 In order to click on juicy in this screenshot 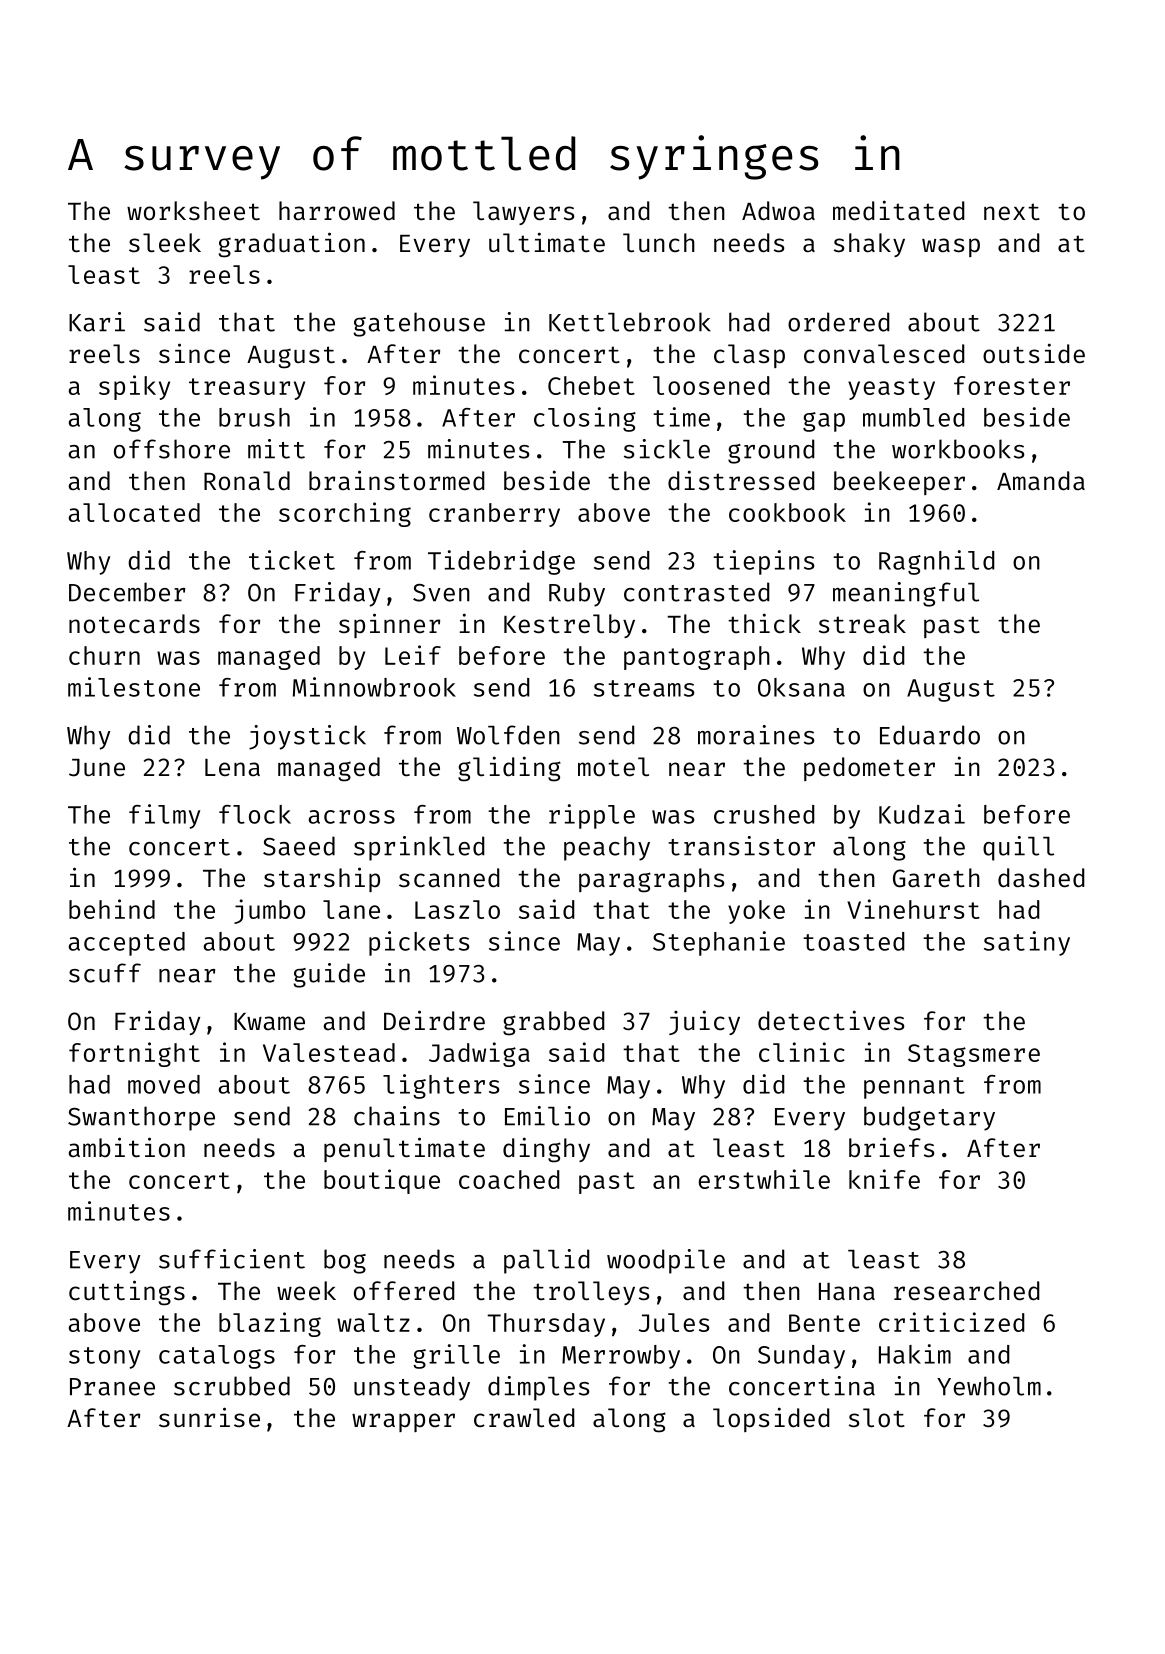, I will do `click(704, 1022)`.
